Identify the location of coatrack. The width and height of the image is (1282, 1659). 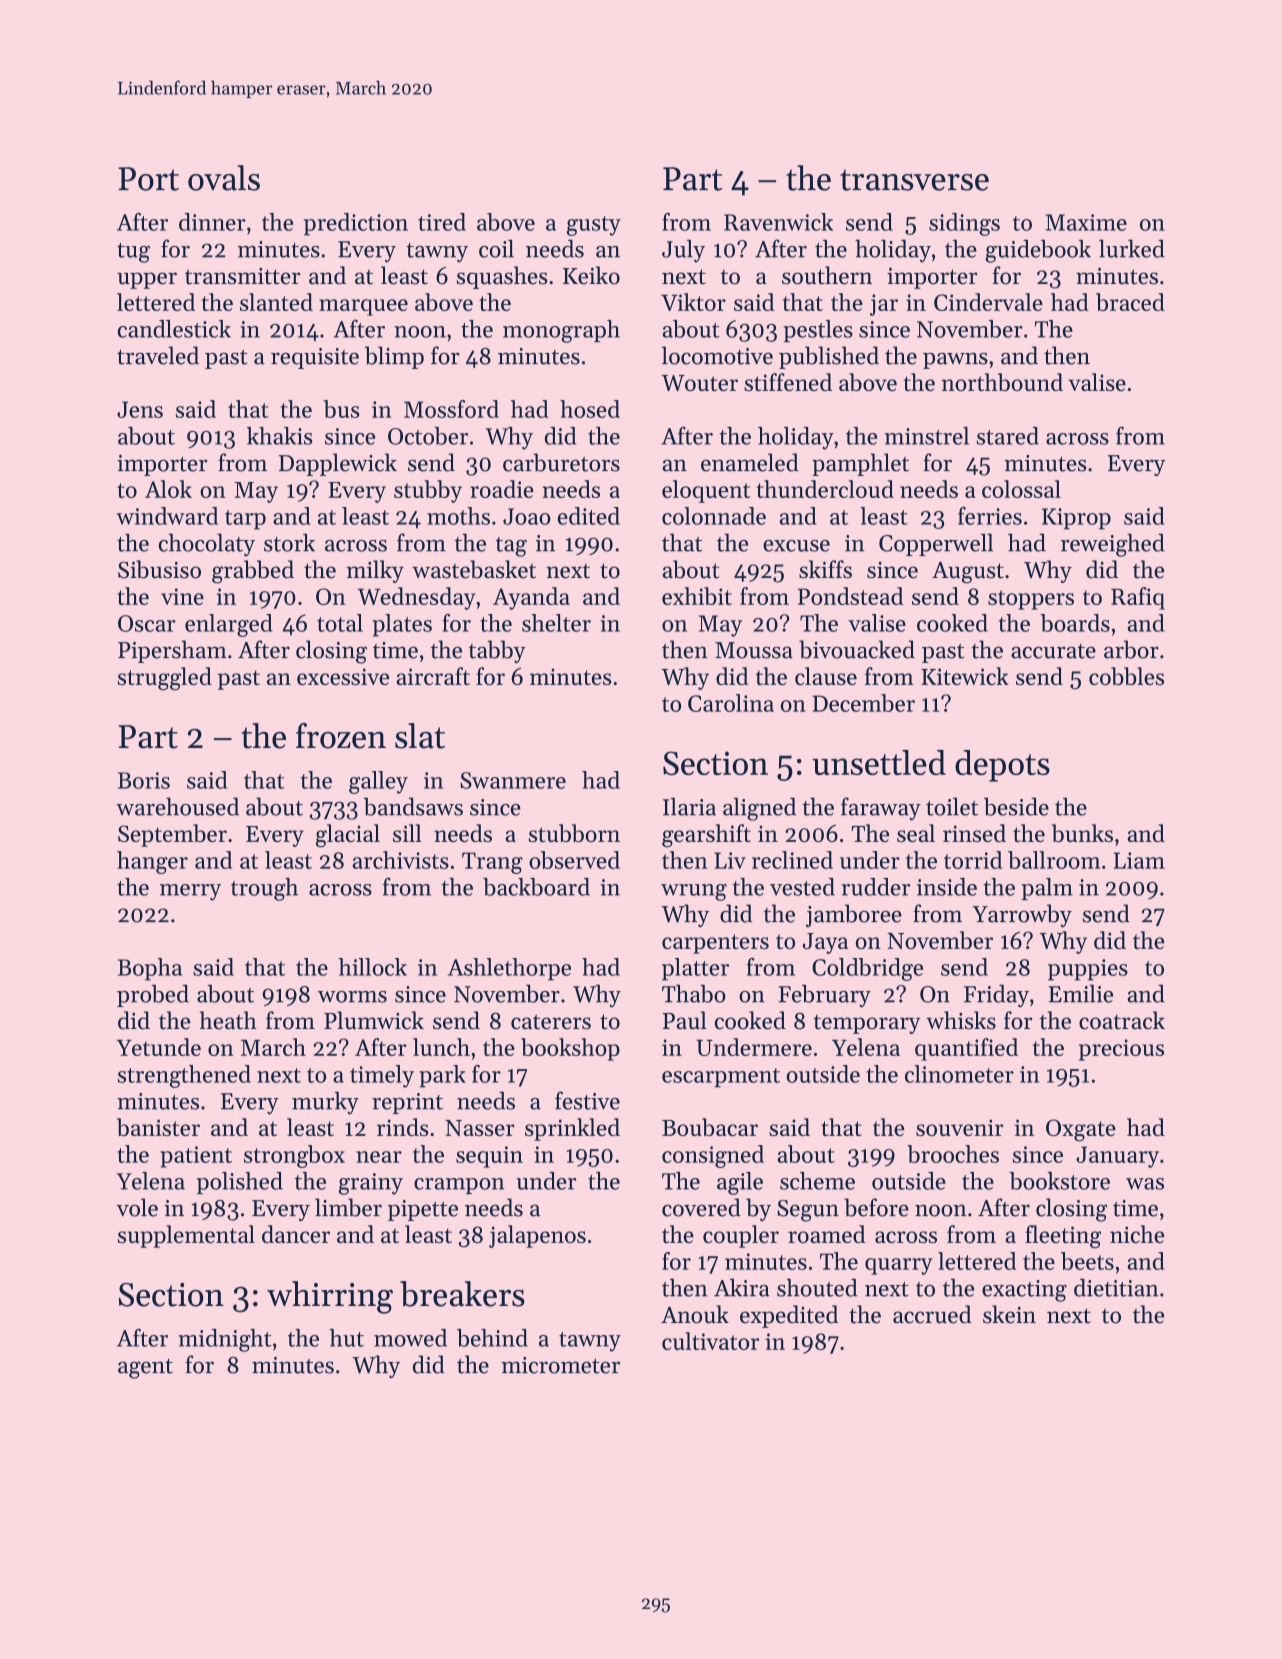
(1122, 1020).
